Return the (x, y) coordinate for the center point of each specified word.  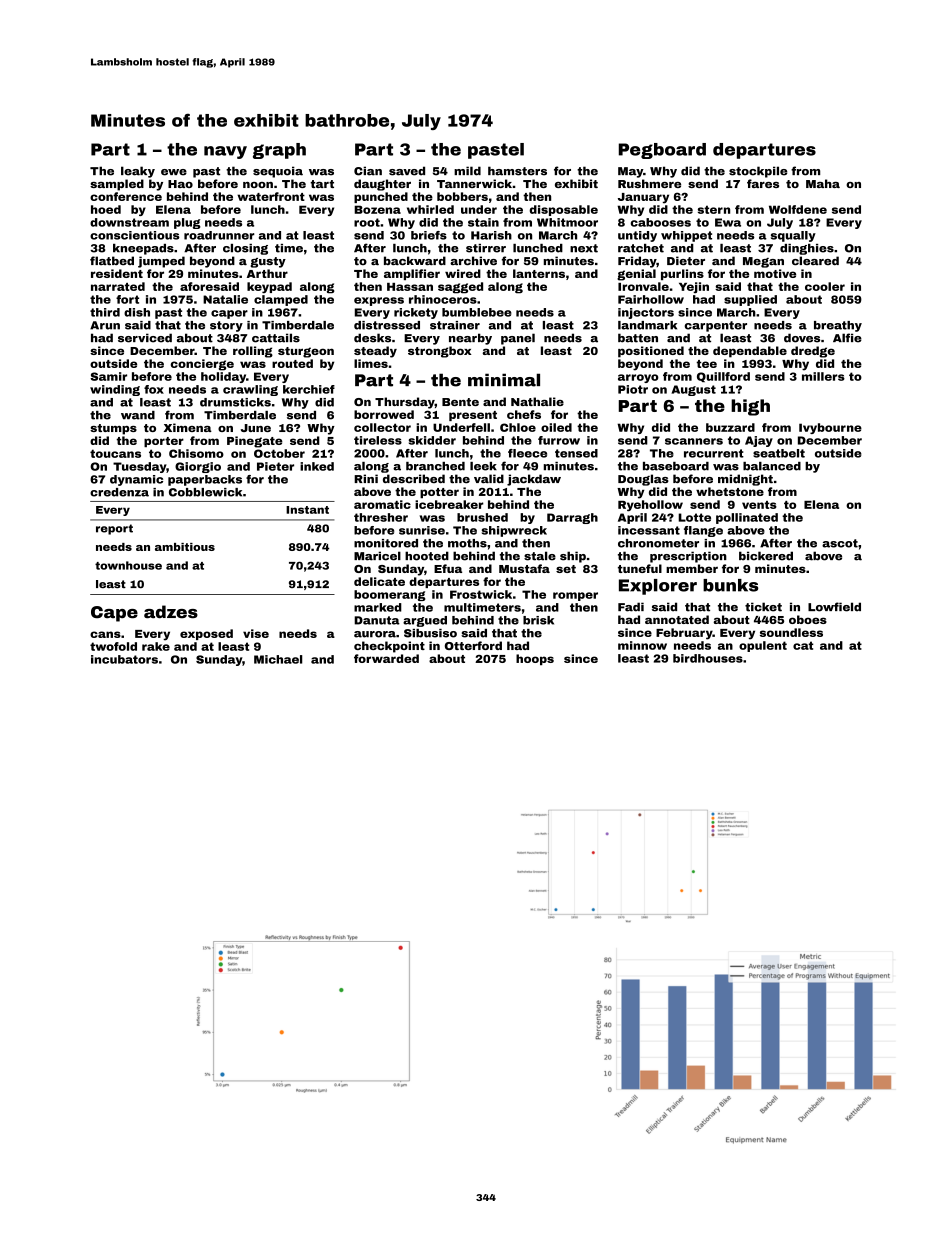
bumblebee (477, 312)
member (692, 568)
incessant (649, 530)
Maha (823, 183)
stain (483, 222)
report (114, 529)
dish (137, 312)
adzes (171, 612)
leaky (138, 172)
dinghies (807, 249)
